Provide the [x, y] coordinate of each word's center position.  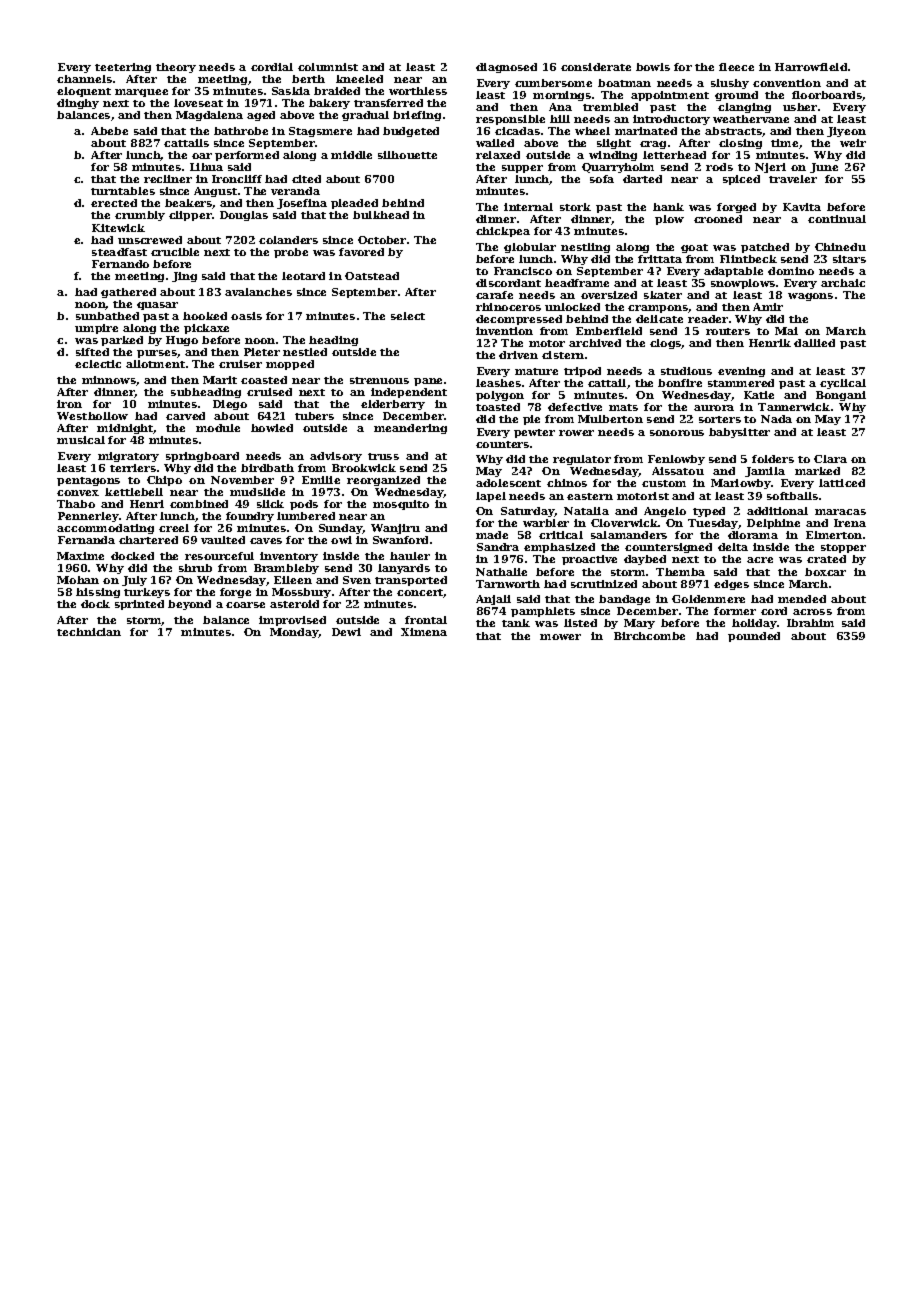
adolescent [508, 483]
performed [247, 156]
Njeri [770, 168]
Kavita [802, 207]
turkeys [147, 593]
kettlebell [134, 492]
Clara [830, 459]
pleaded [354, 204]
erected [114, 203]
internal [528, 207]
